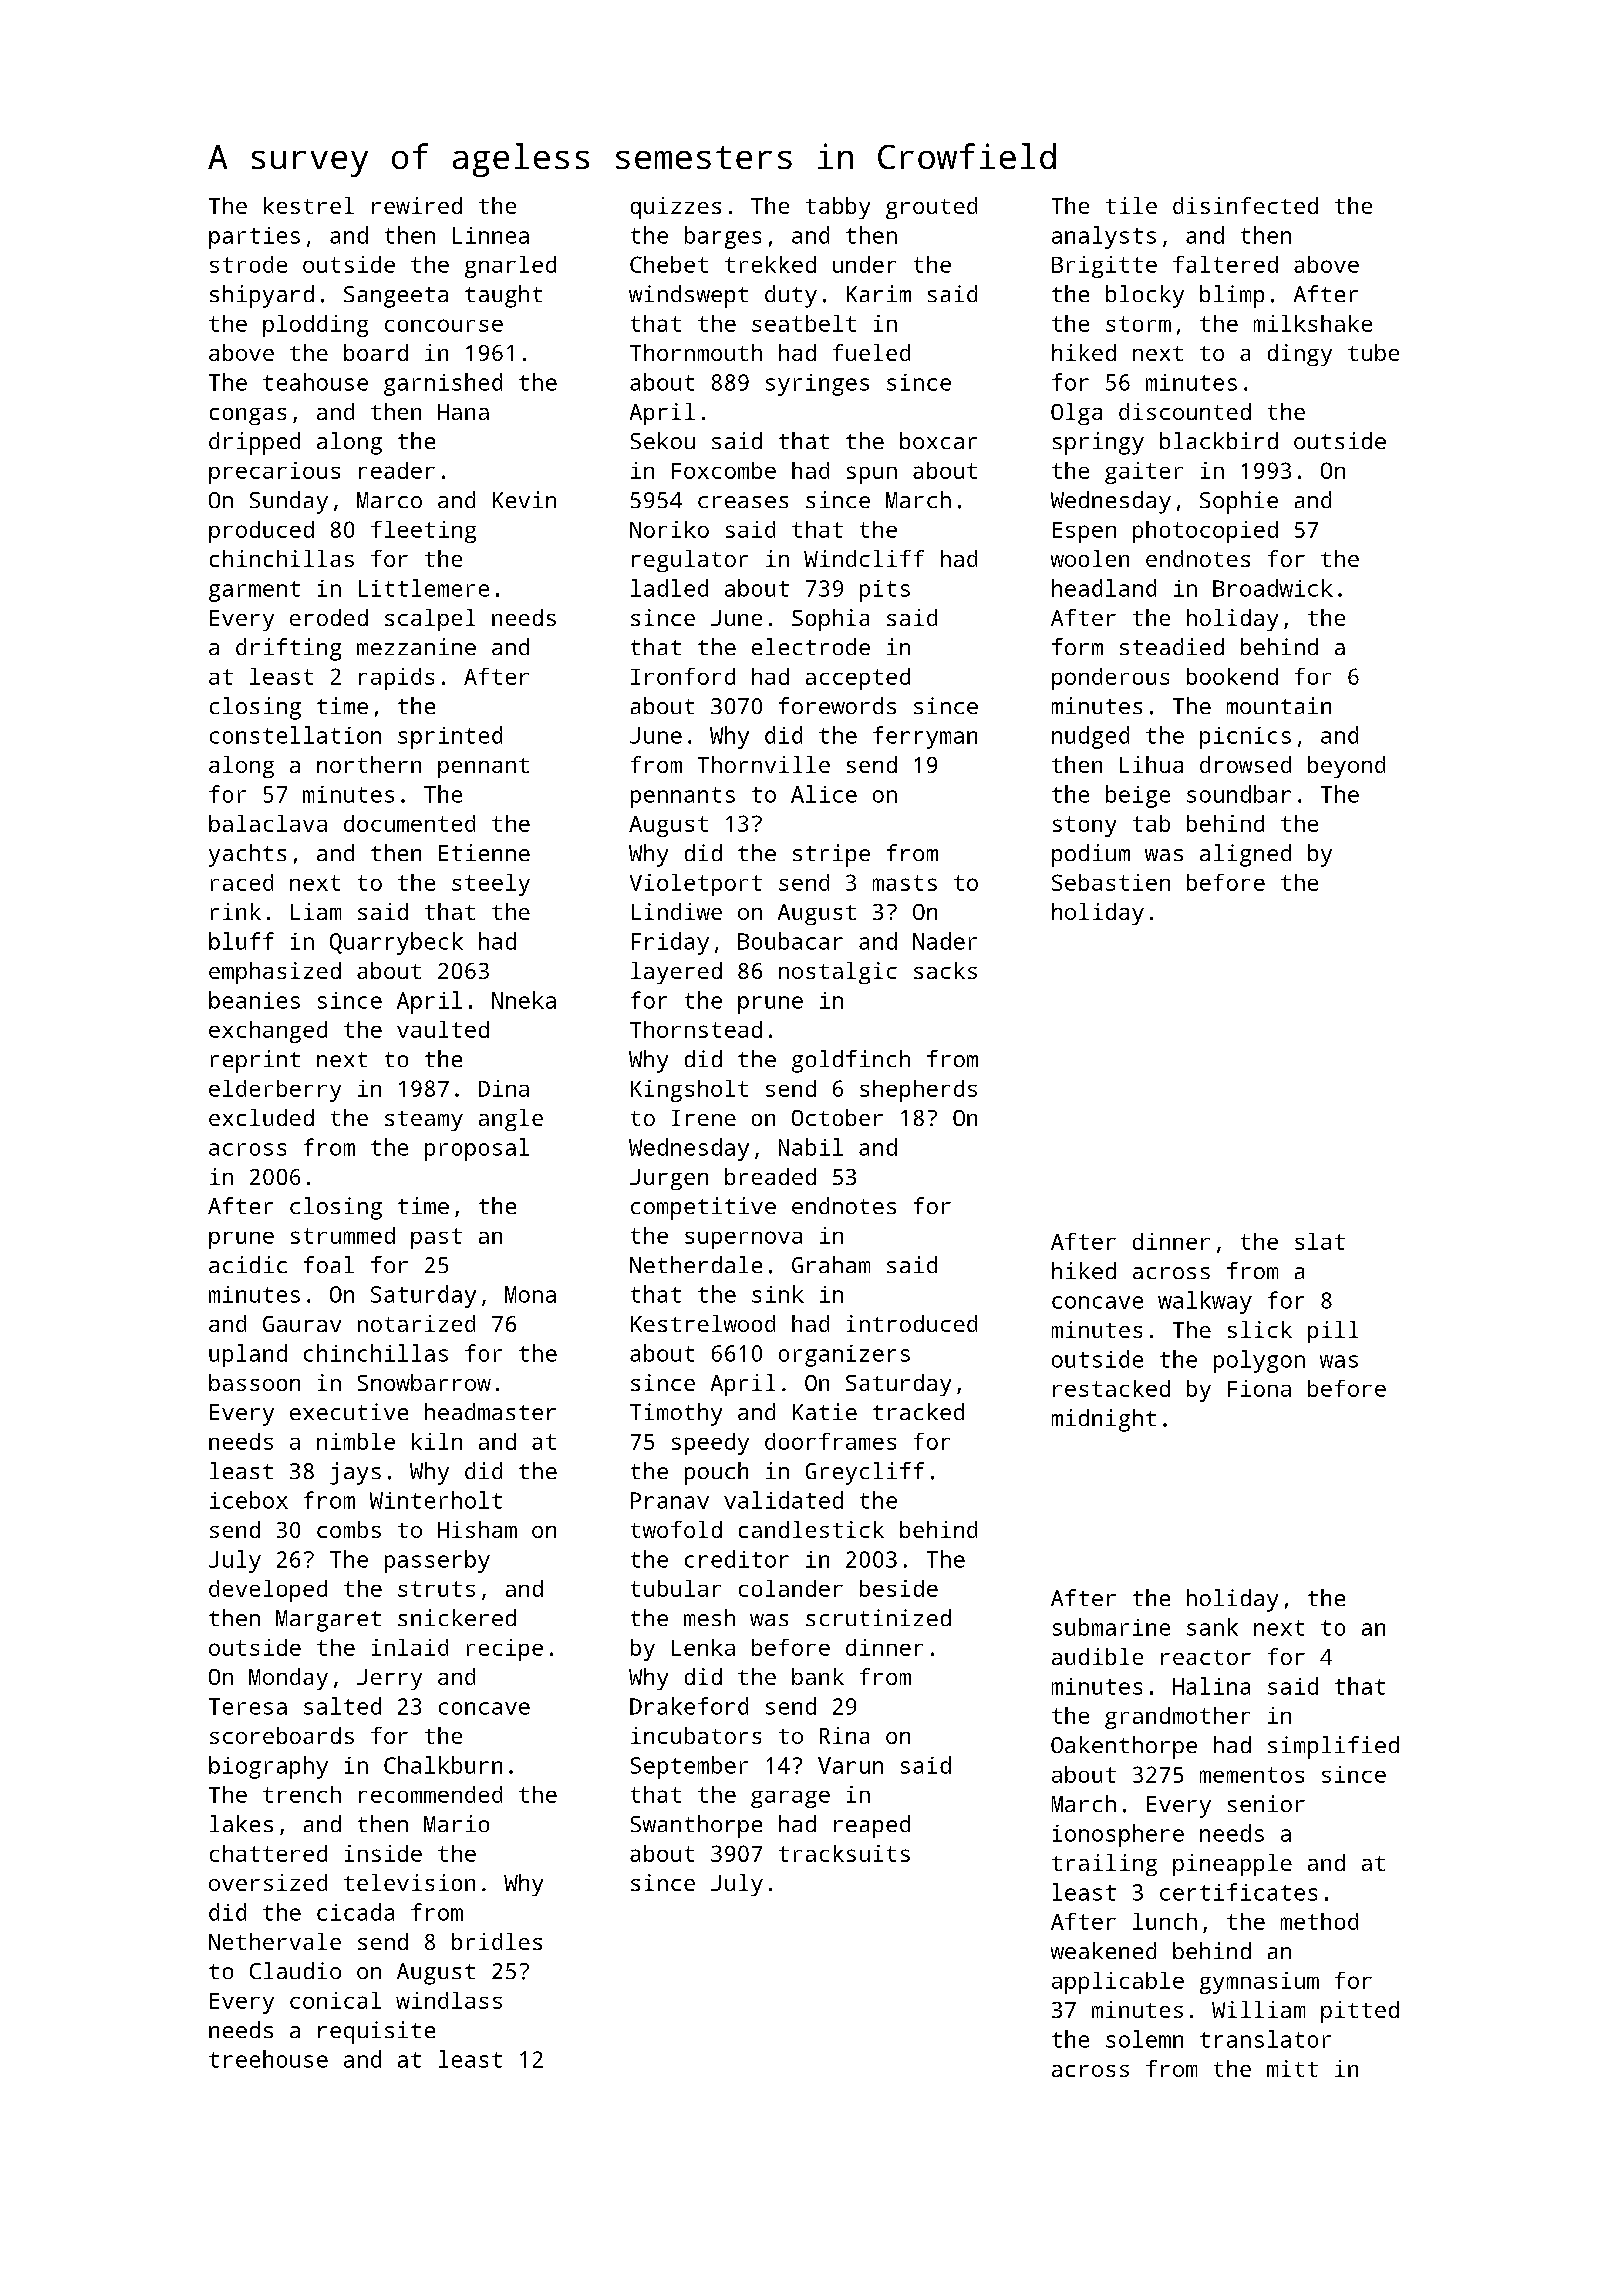 The height and width of the document is (2292, 1620). What do you see at coordinates (824, 794) in the document?
I see `Alice` at bounding box center [824, 794].
